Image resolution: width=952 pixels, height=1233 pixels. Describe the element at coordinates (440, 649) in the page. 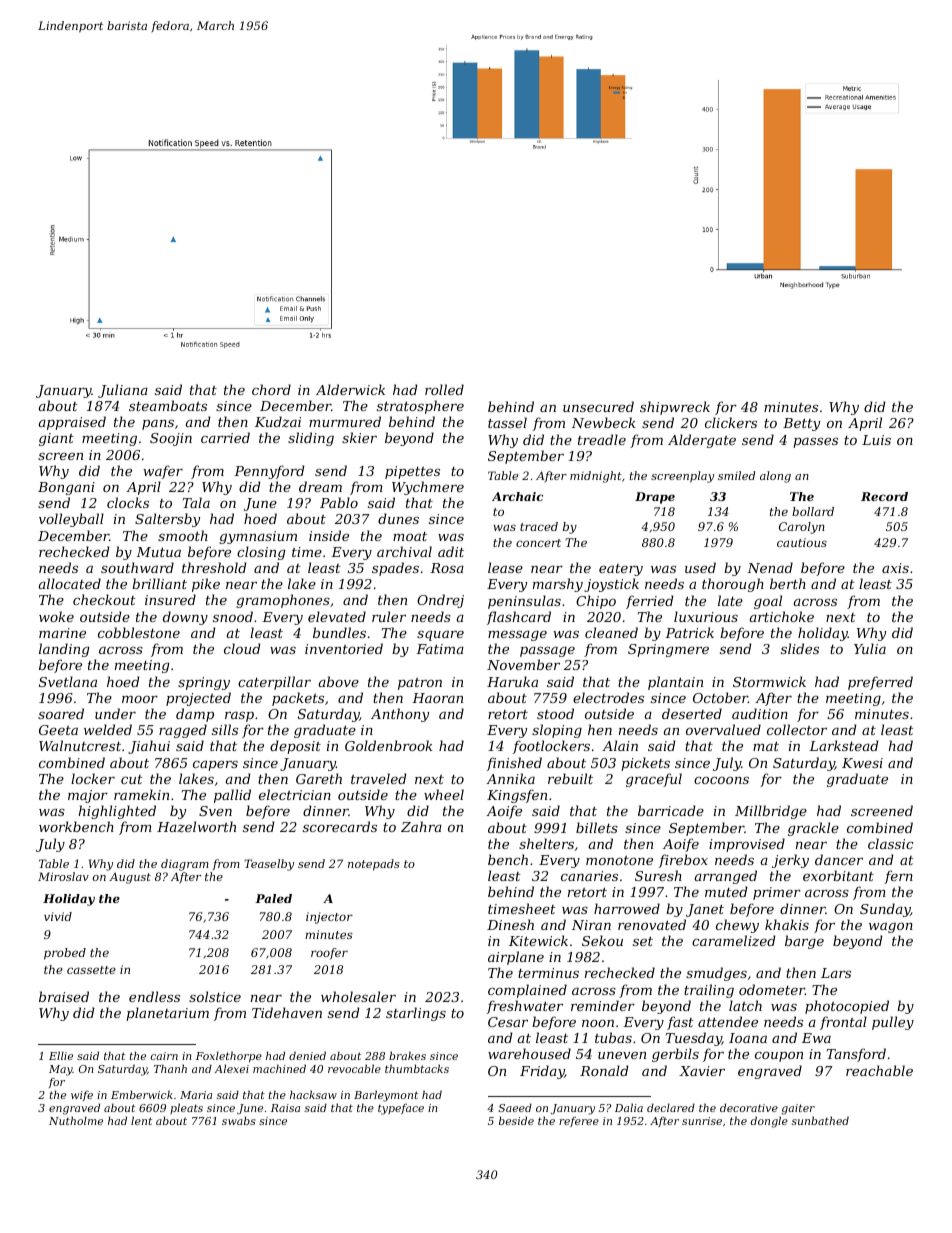

I see `Fatima` at that location.
